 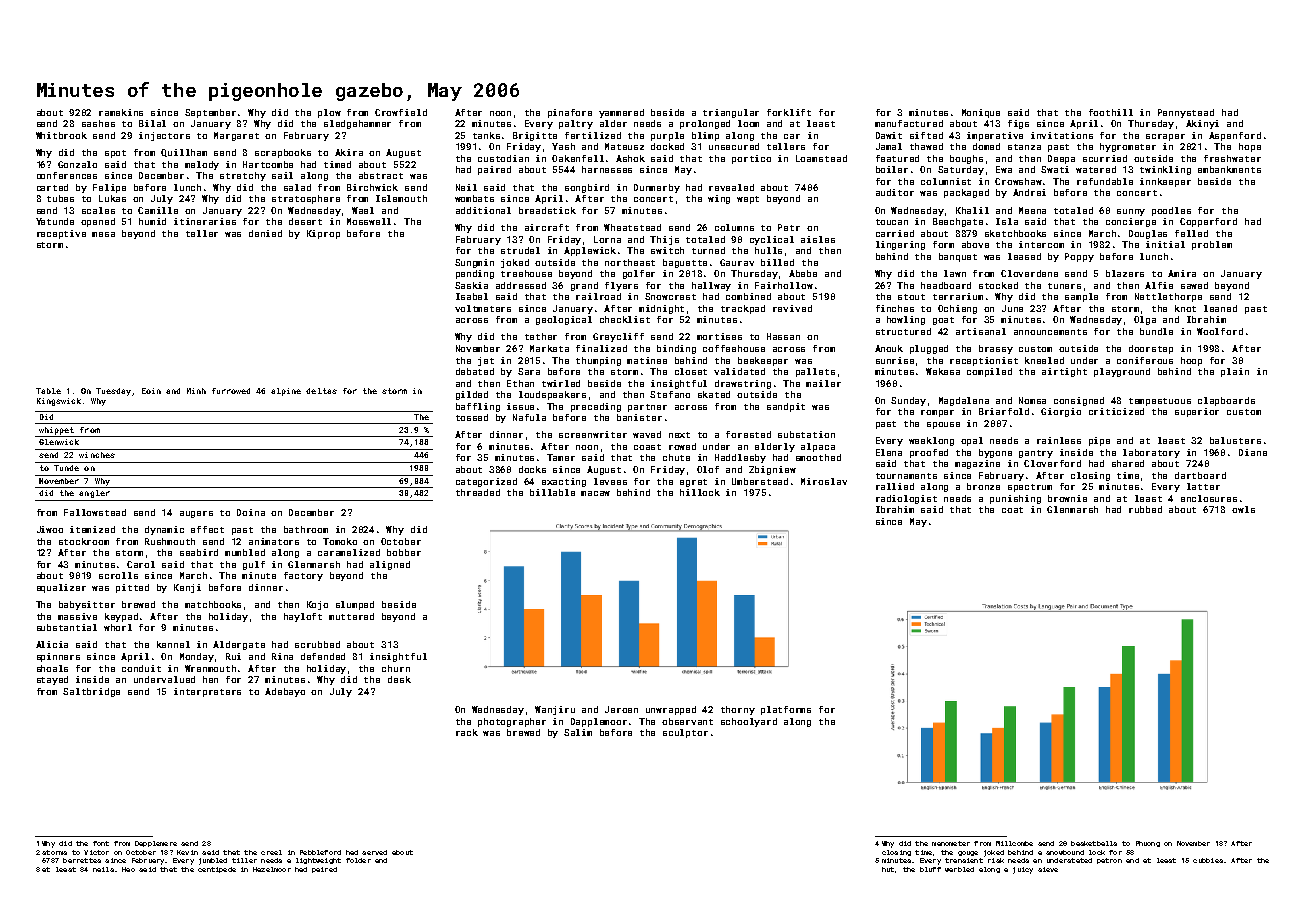 What do you see at coordinates (789, 112) in the screenshot?
I see `forklift` at bounding box center [789, 112].
